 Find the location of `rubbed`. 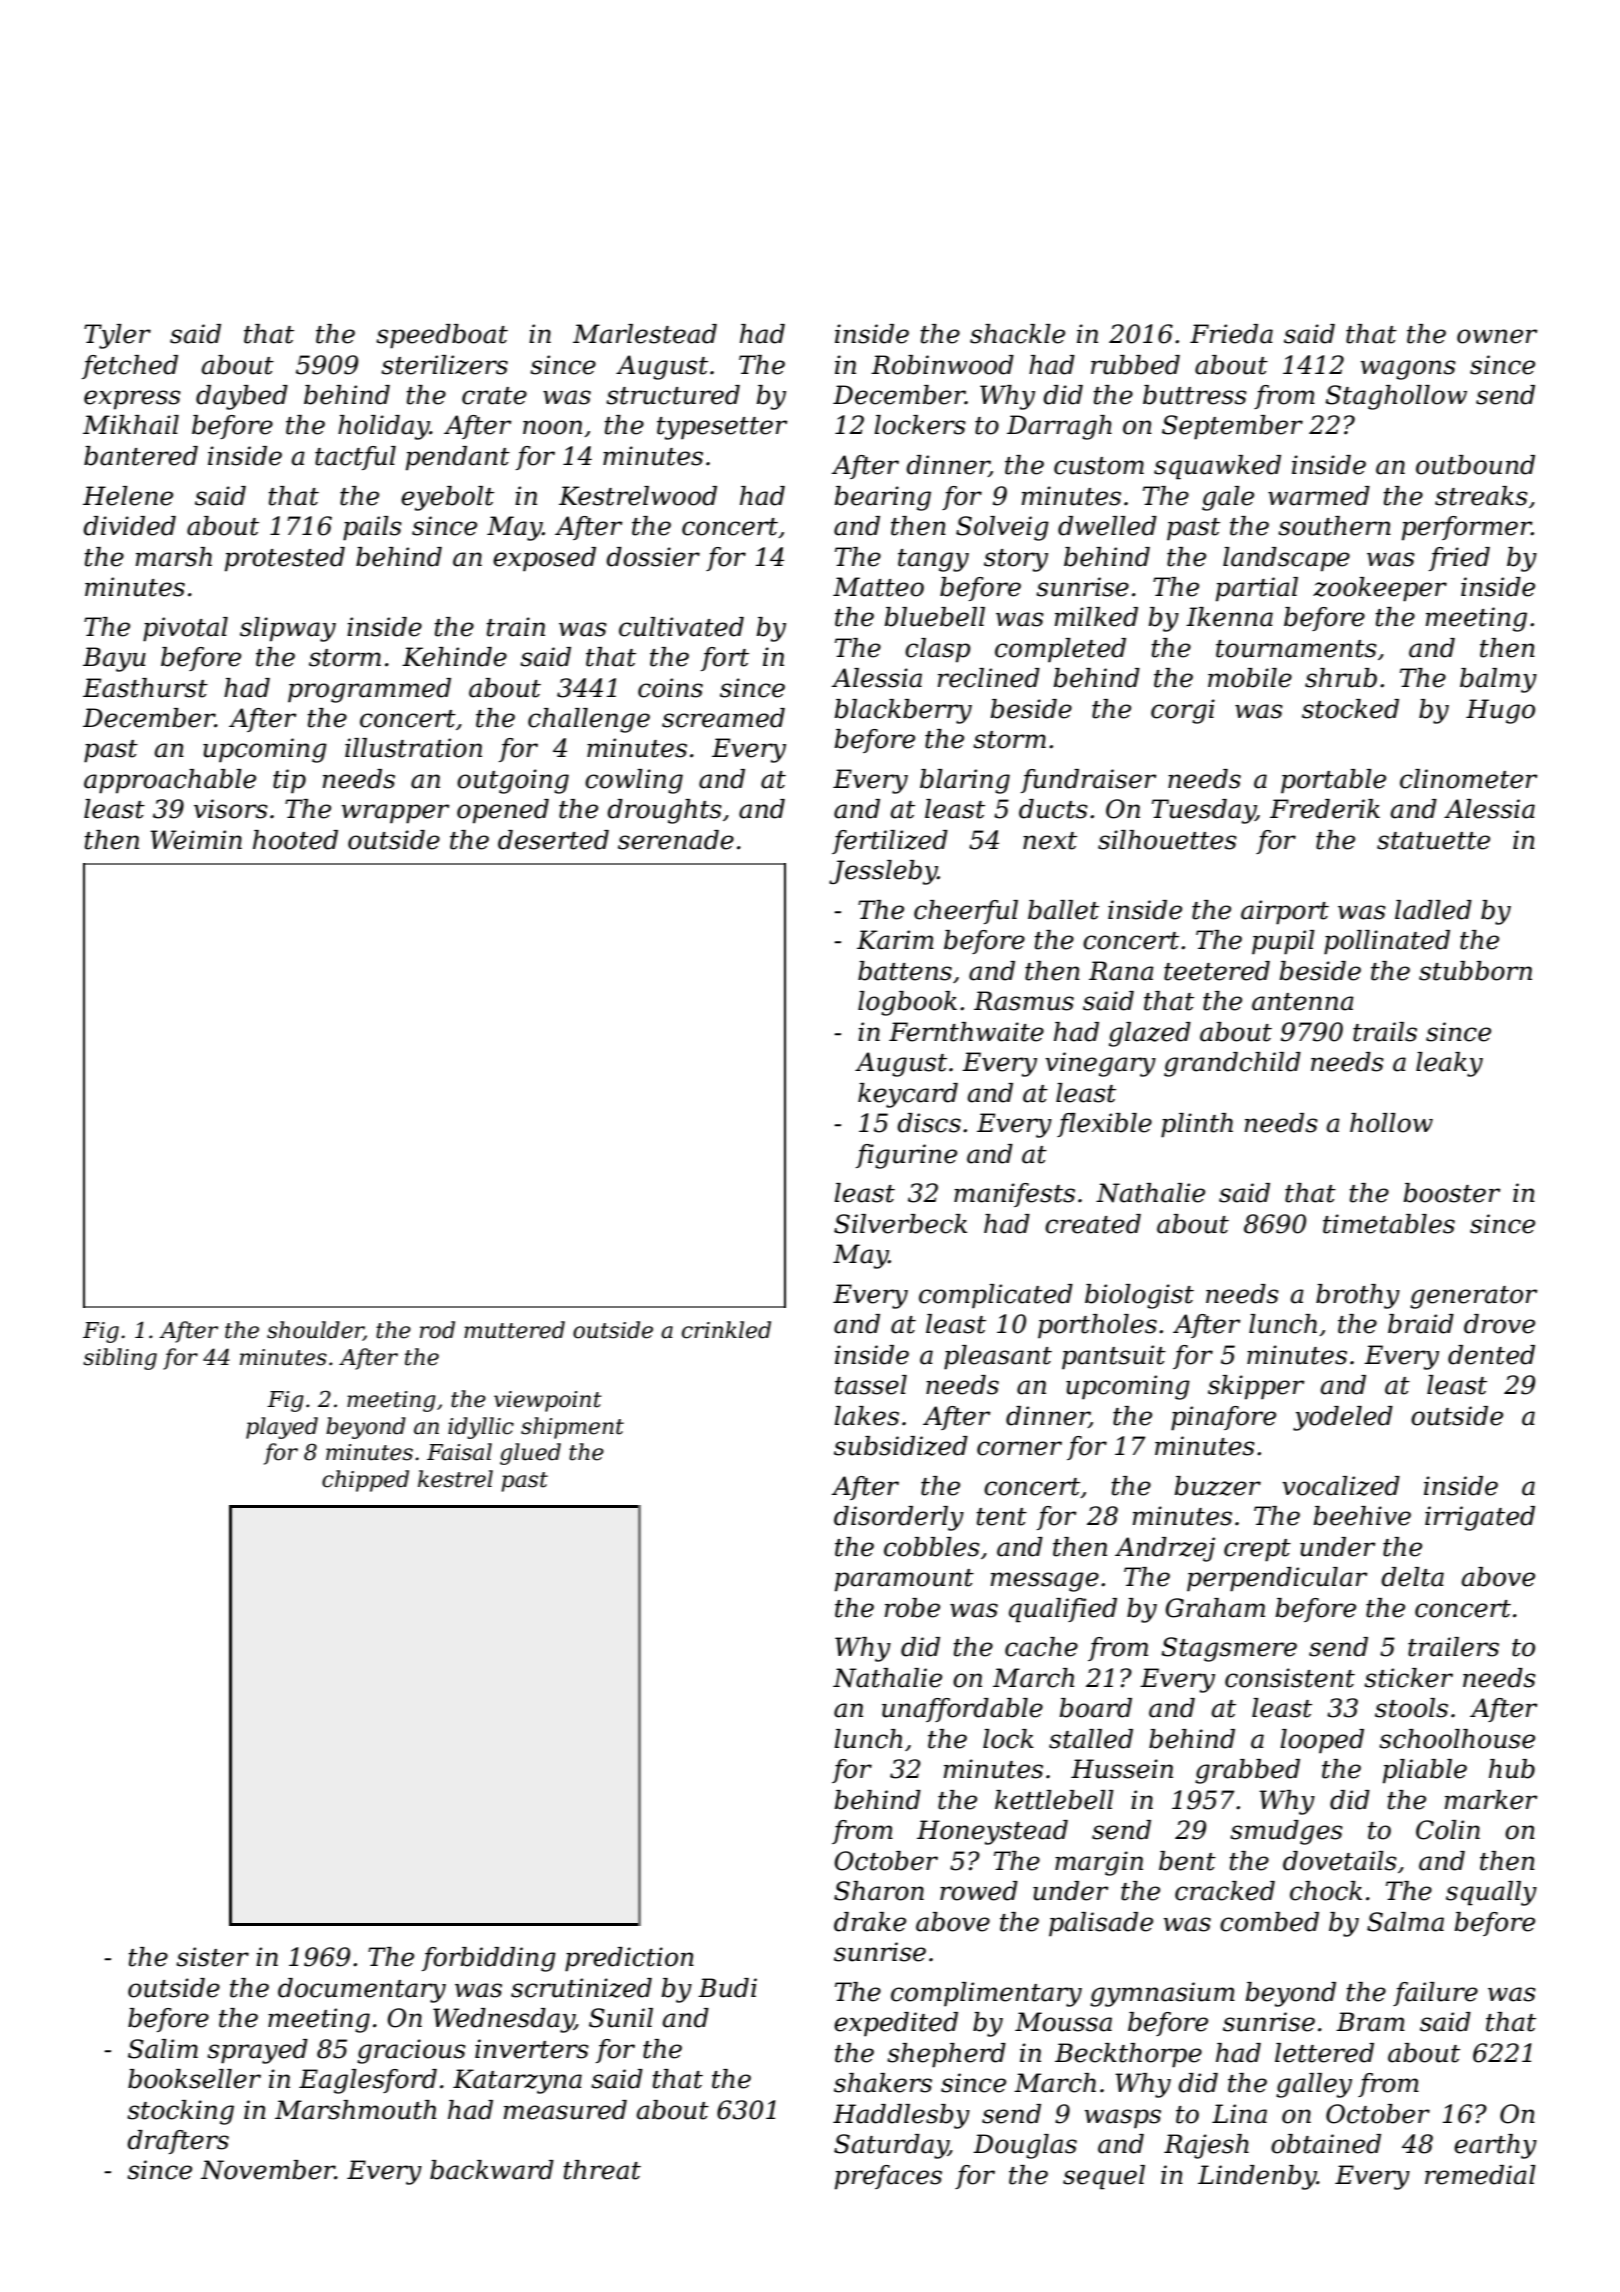

rubbed is located at coordinates (1135, 365).
